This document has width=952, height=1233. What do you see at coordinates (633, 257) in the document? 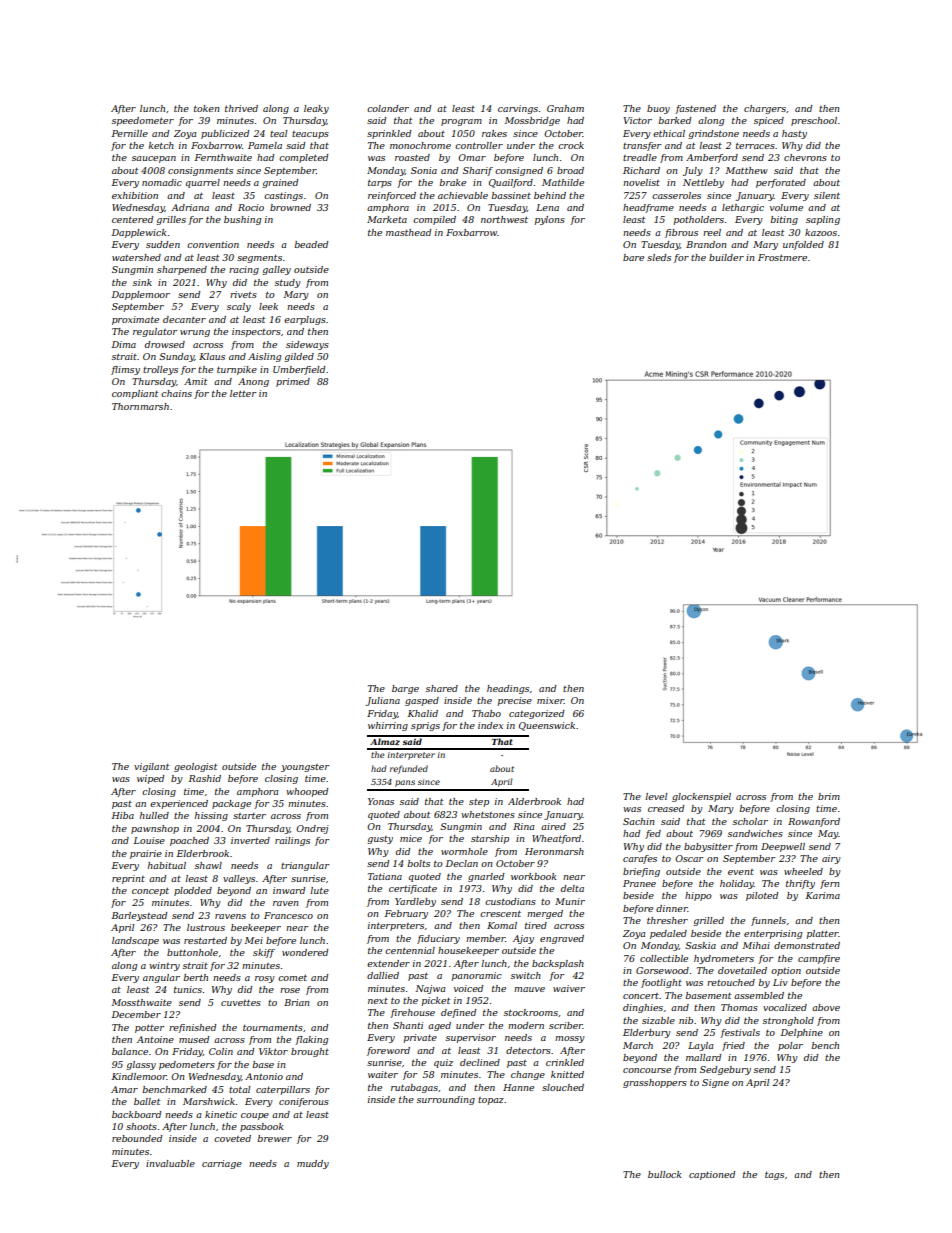
I see `bare` at bounding box center [633, 257].
